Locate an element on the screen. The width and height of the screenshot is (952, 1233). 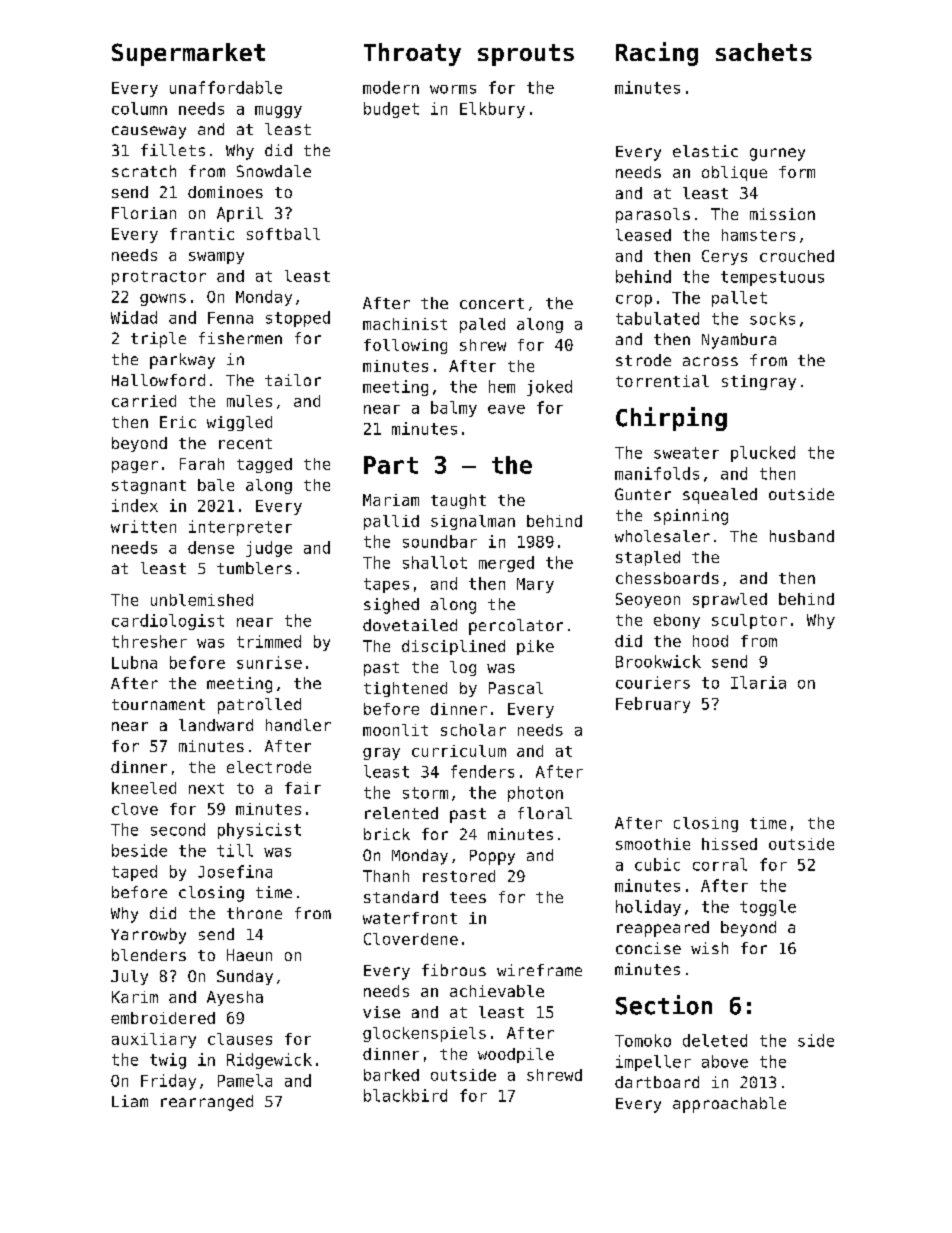
Cerys is located at coordinates (724, 257).
